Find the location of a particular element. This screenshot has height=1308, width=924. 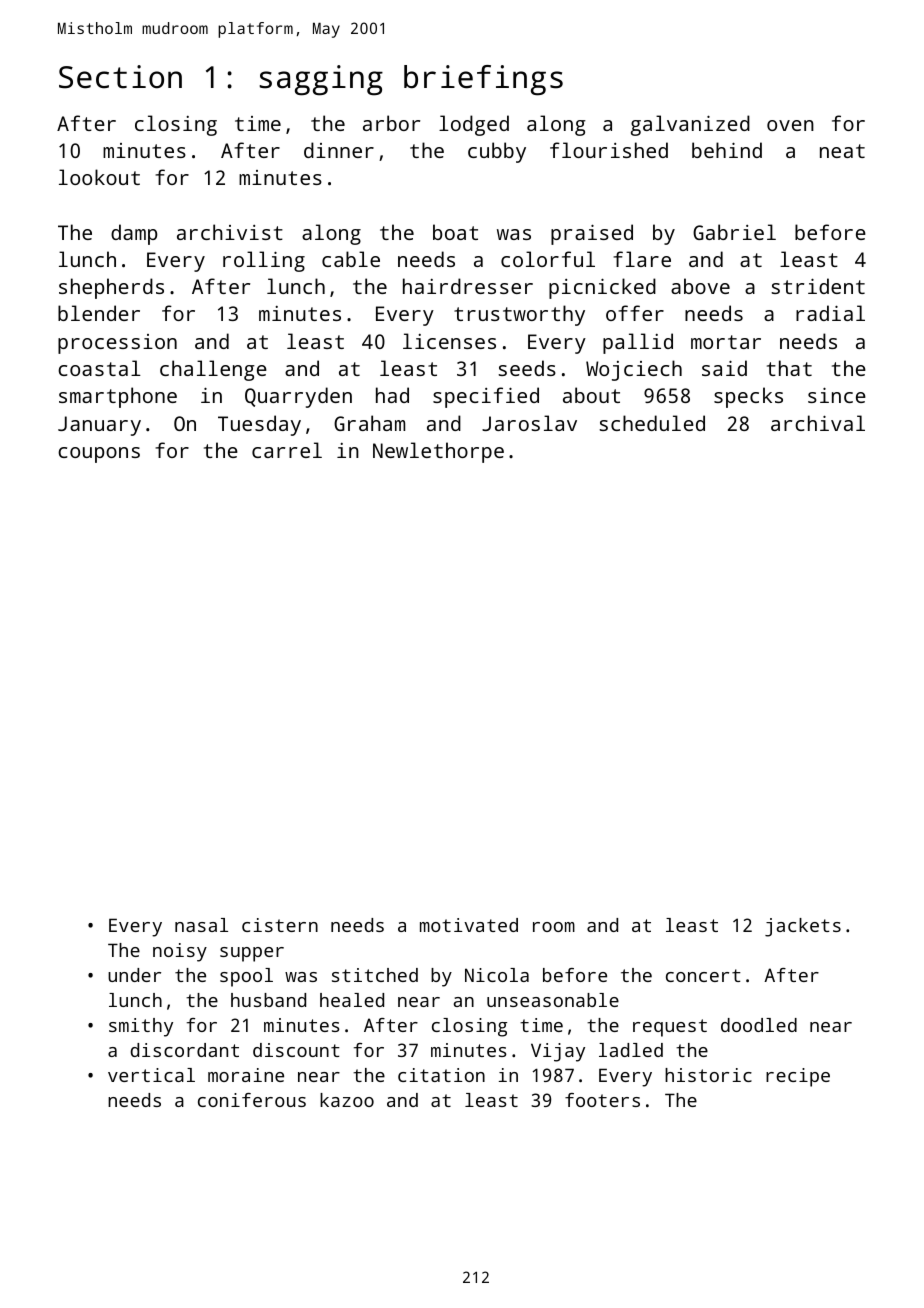

vertical is located at coordinates (151, 1075).
